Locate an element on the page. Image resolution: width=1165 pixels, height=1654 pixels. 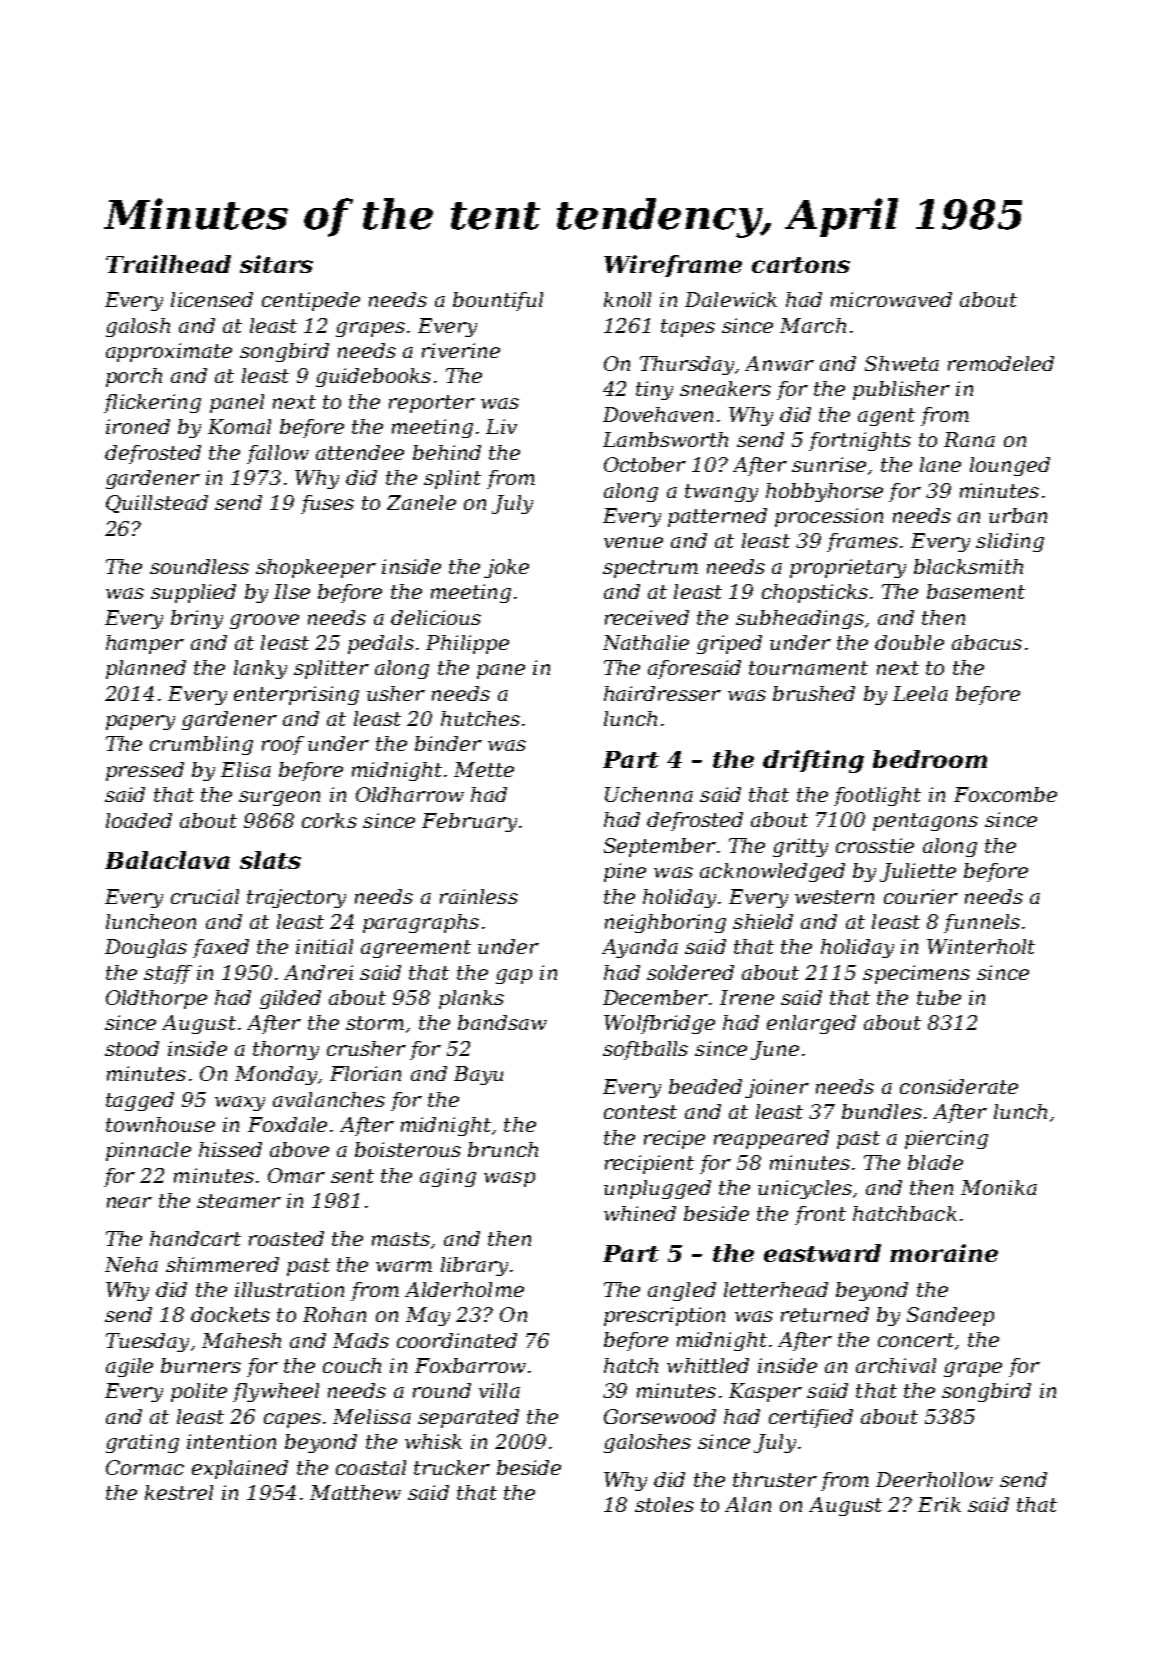
pressed is located at coordinates (145, 771).
